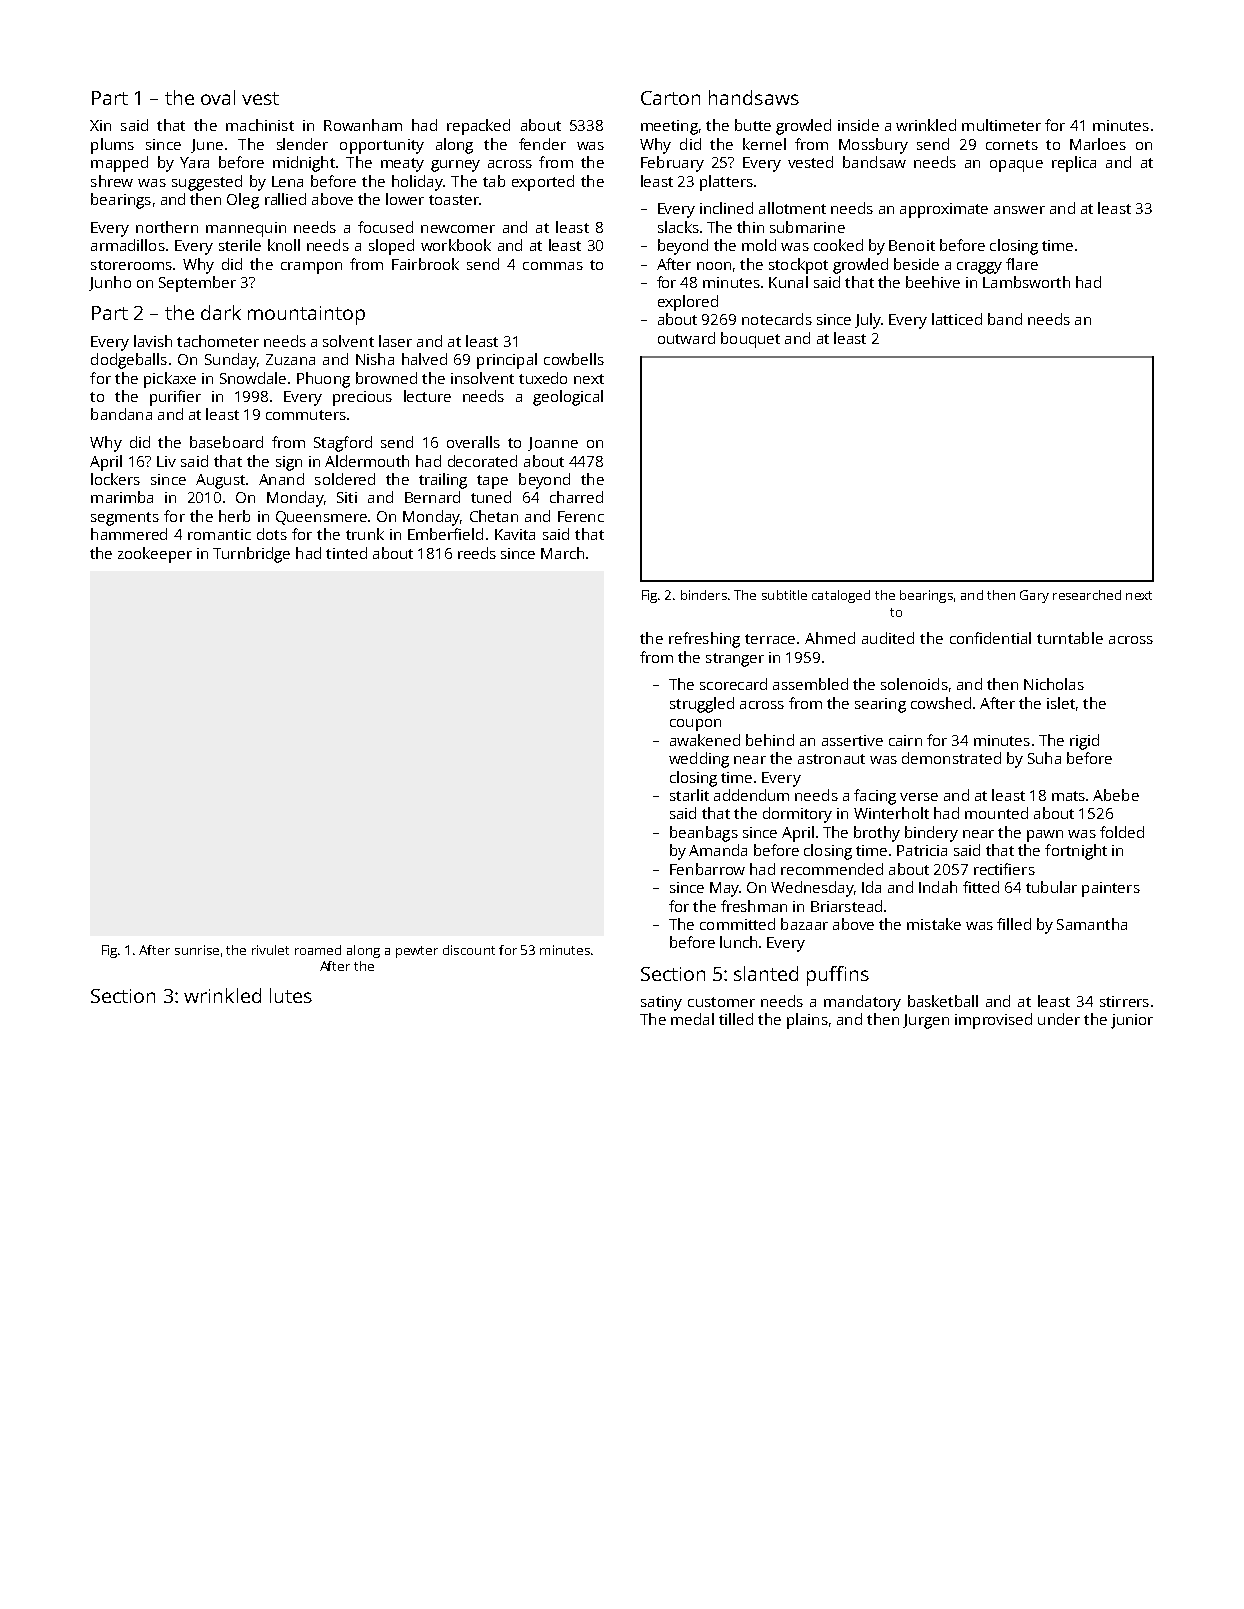 This document has width=1244, height=1609. What do you see at coordinates (291, 995) in the document?
I see `lutes` at bounding box center [291, 995].
